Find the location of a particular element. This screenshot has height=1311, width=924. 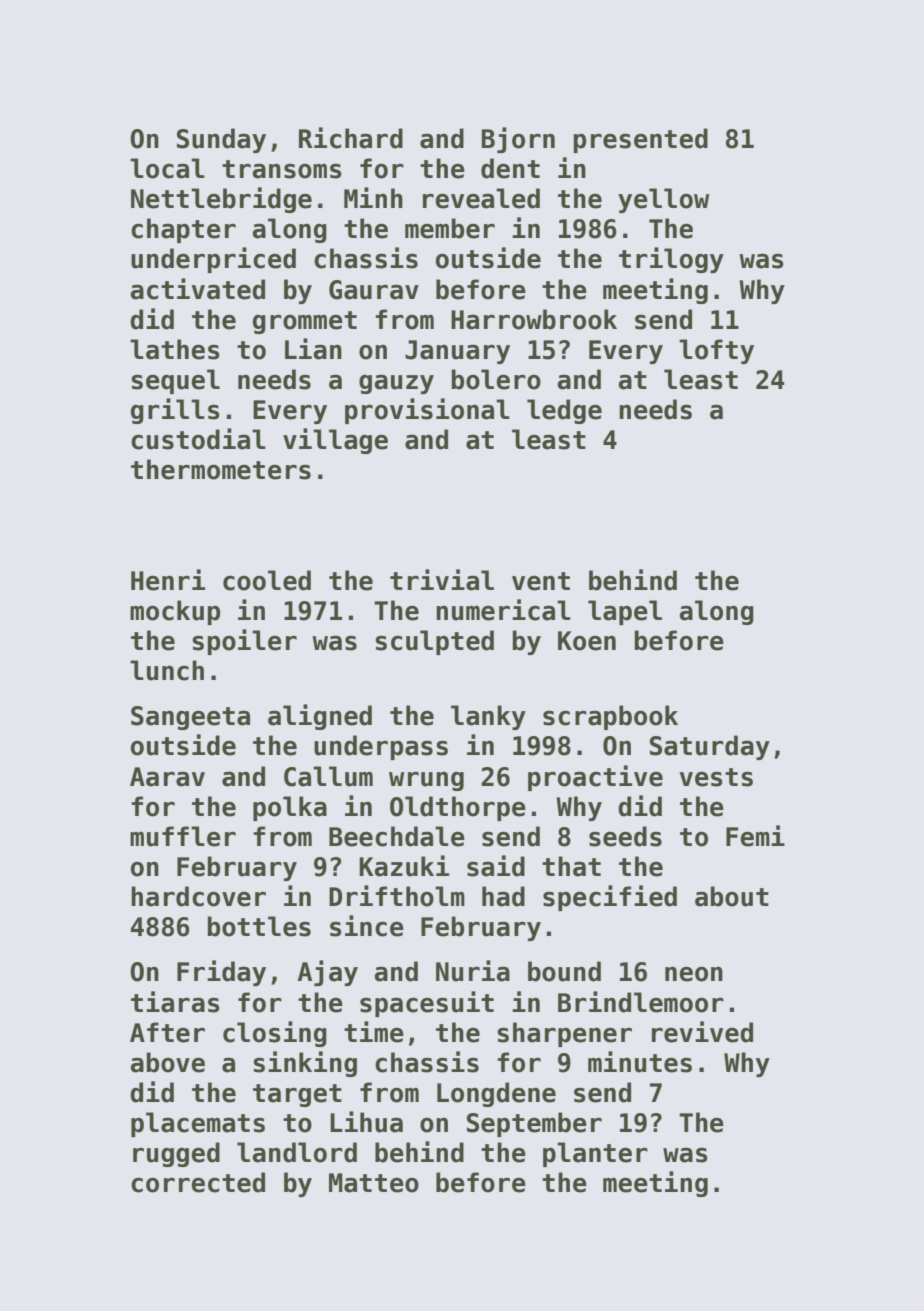

sharpener is located at coordinates (564, 1034).
